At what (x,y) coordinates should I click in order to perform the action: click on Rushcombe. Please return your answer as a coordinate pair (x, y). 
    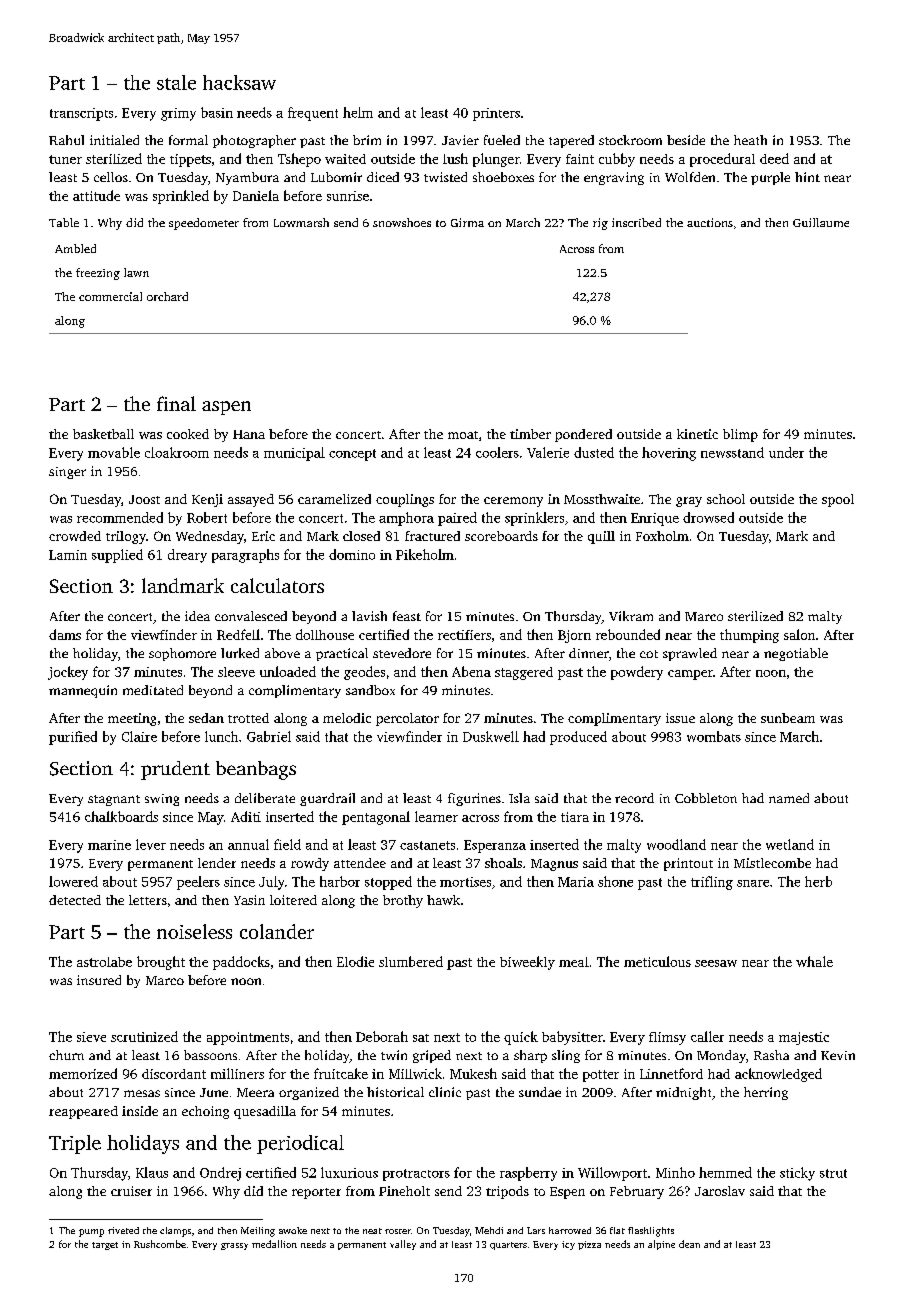
    Looking at the image, I should click on (160, 1244).
